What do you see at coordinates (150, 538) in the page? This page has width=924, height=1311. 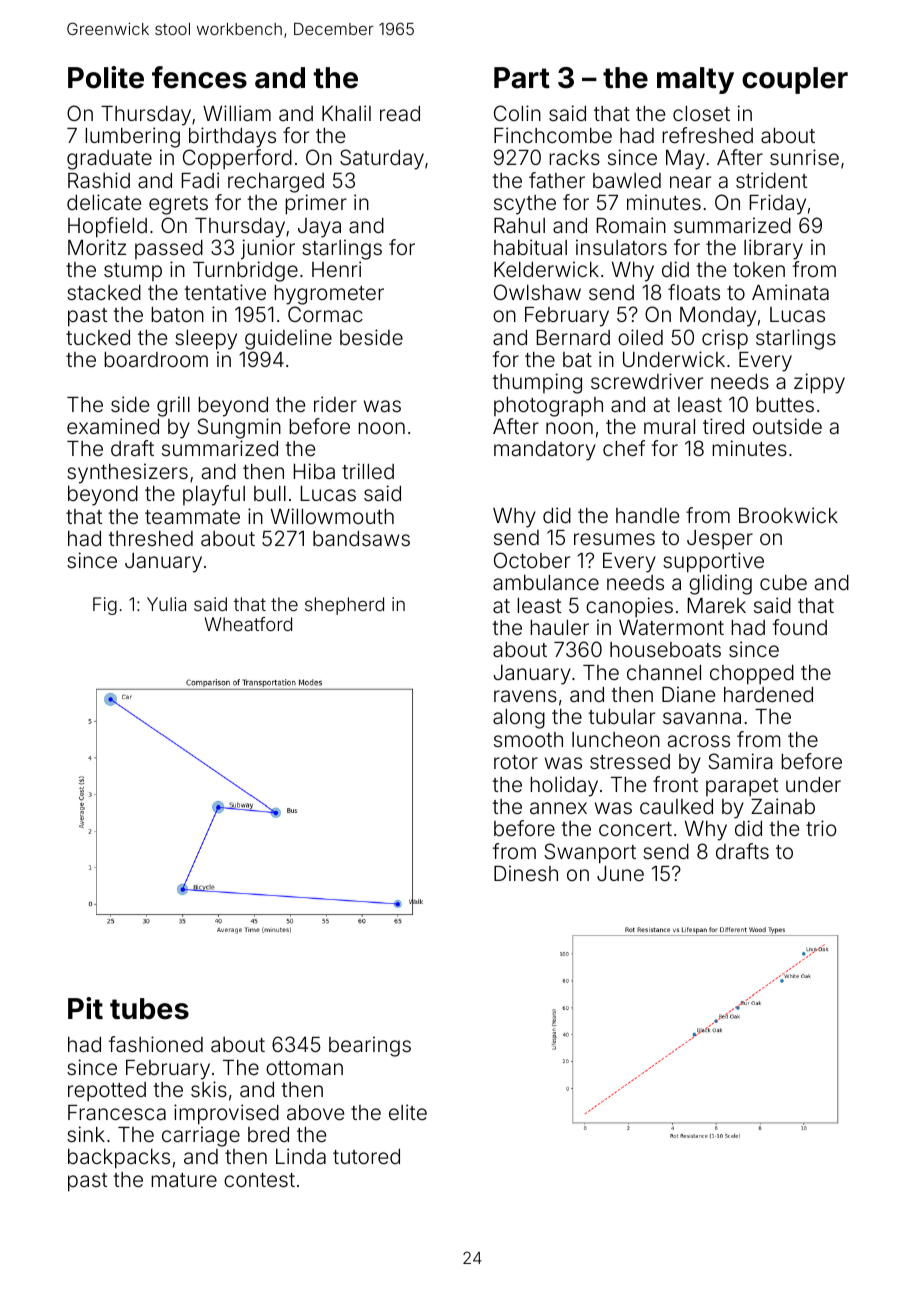 I see `threshed` at bounding box center [150, 538].
